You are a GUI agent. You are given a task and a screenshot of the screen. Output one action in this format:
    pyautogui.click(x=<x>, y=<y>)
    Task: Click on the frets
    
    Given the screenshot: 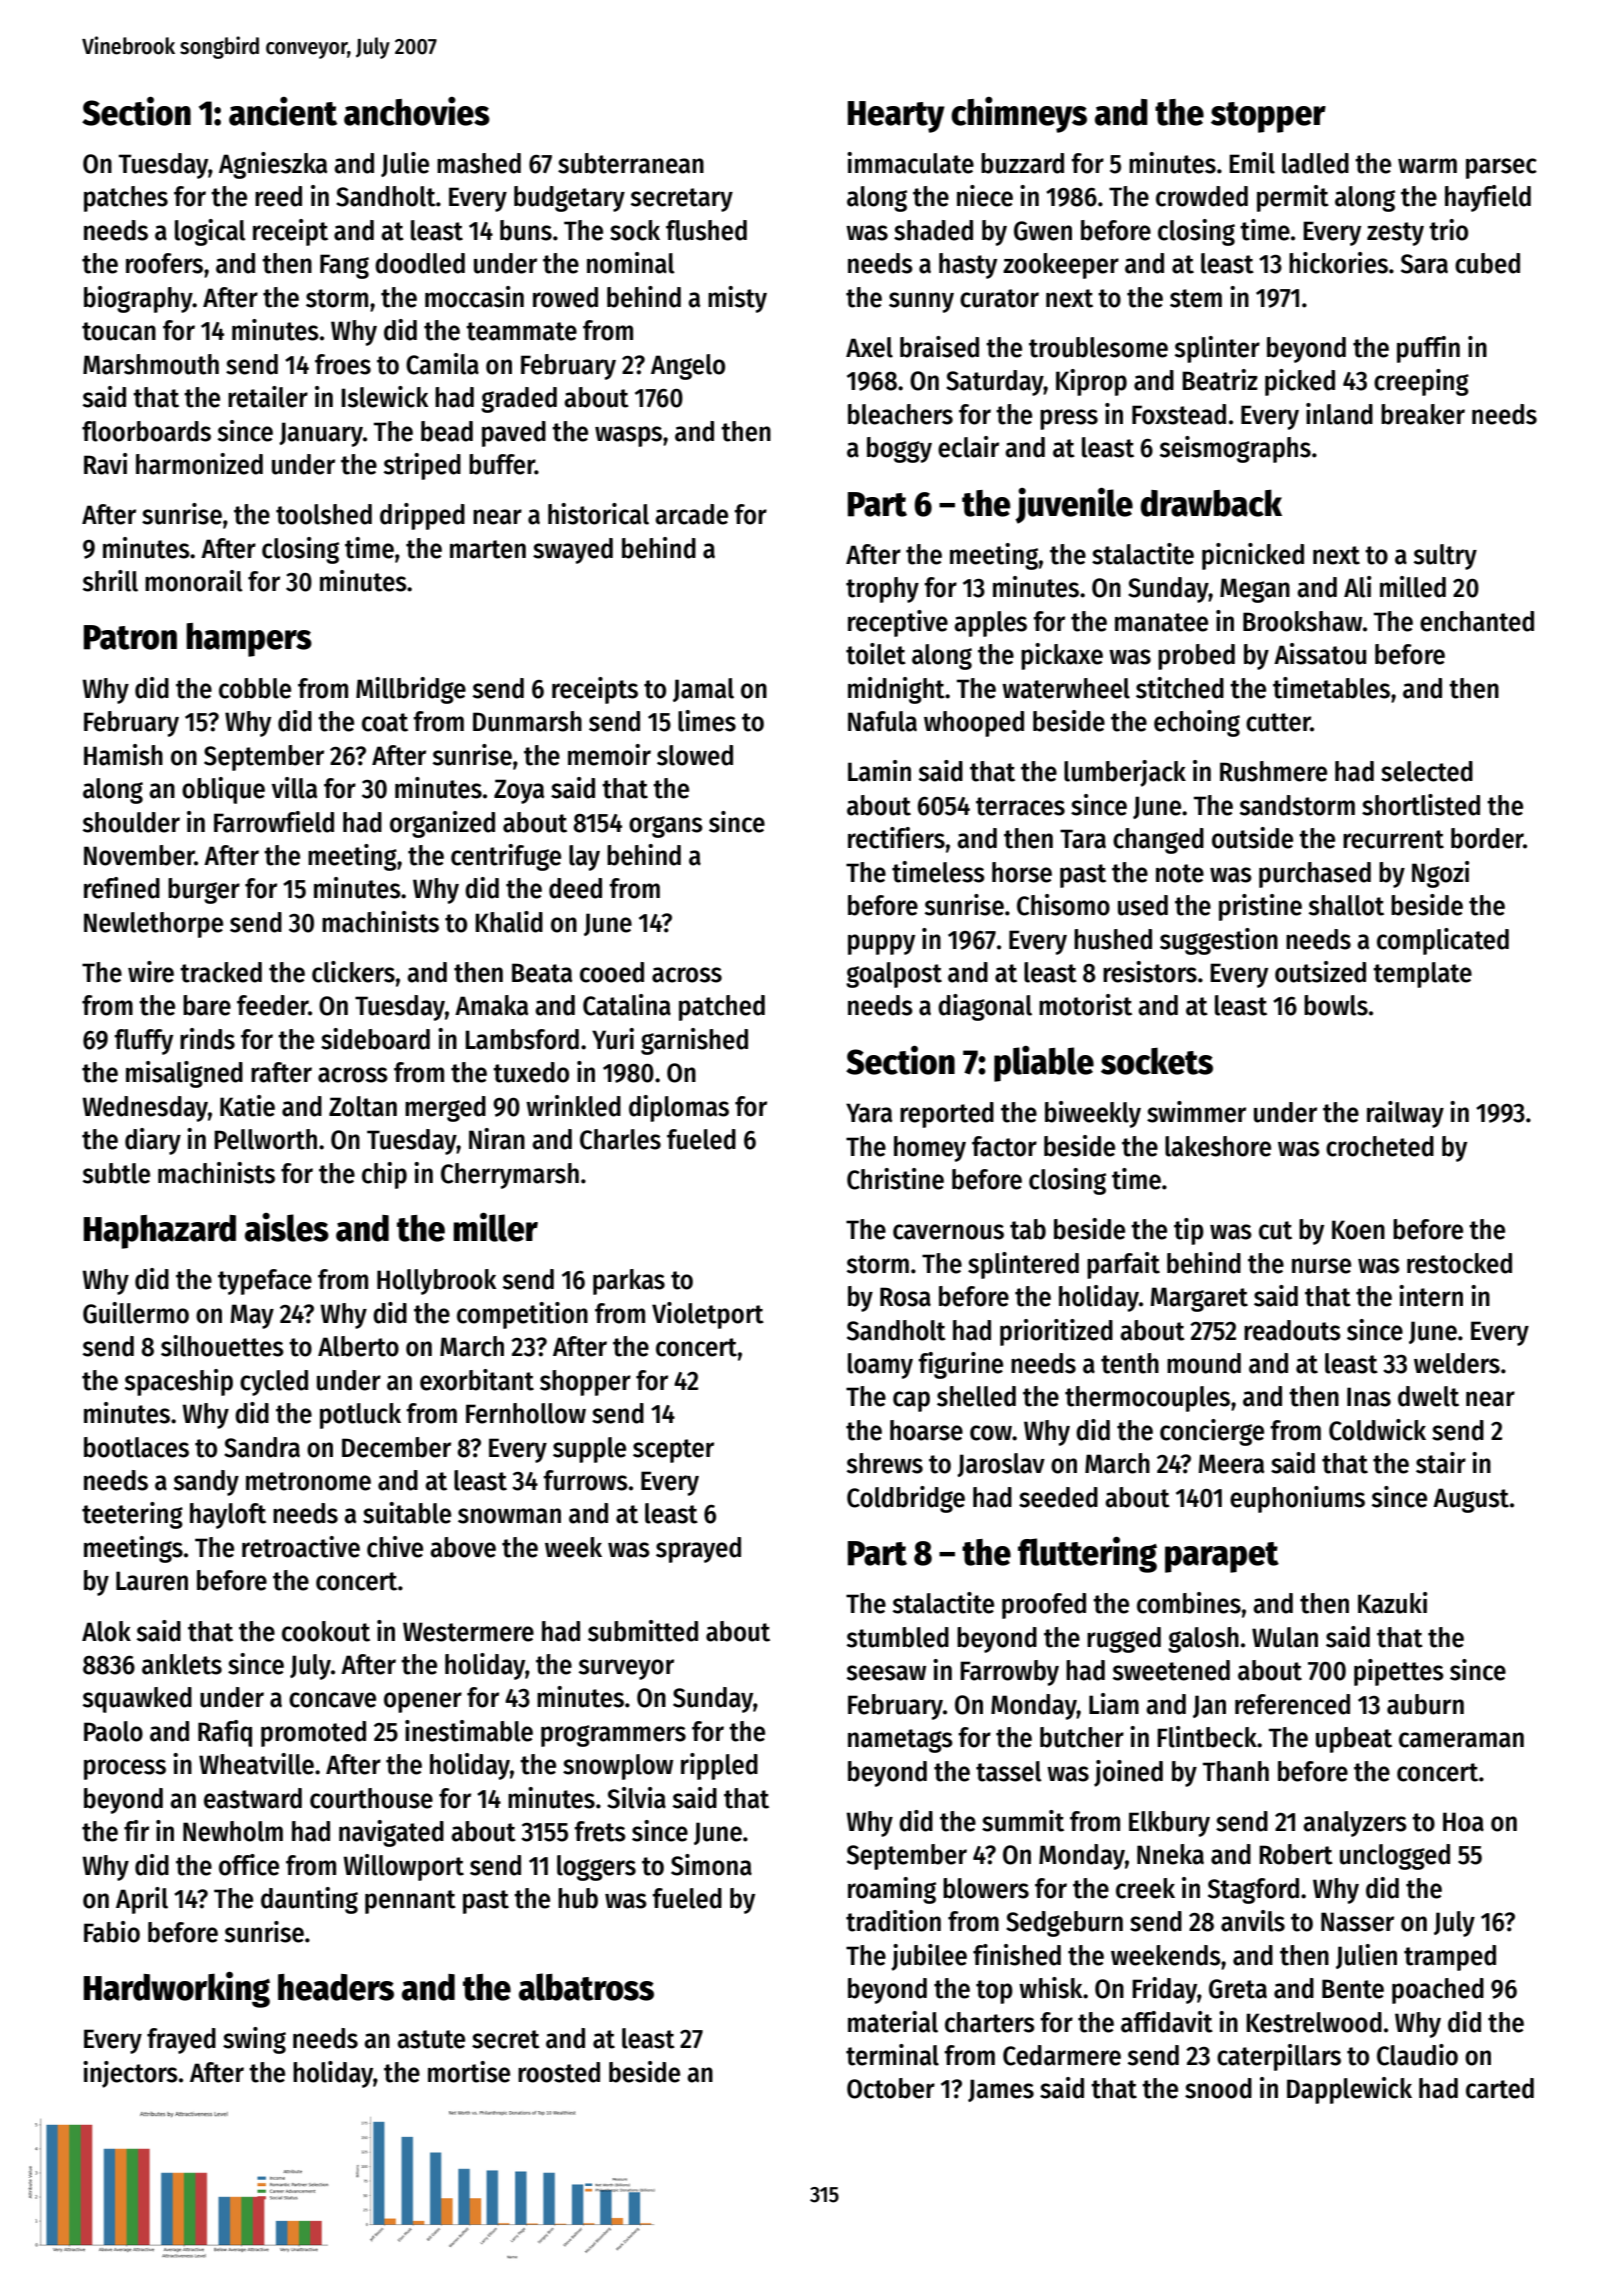 What is the action you would take?
    pyautogui.click(x=600, y=1831)
